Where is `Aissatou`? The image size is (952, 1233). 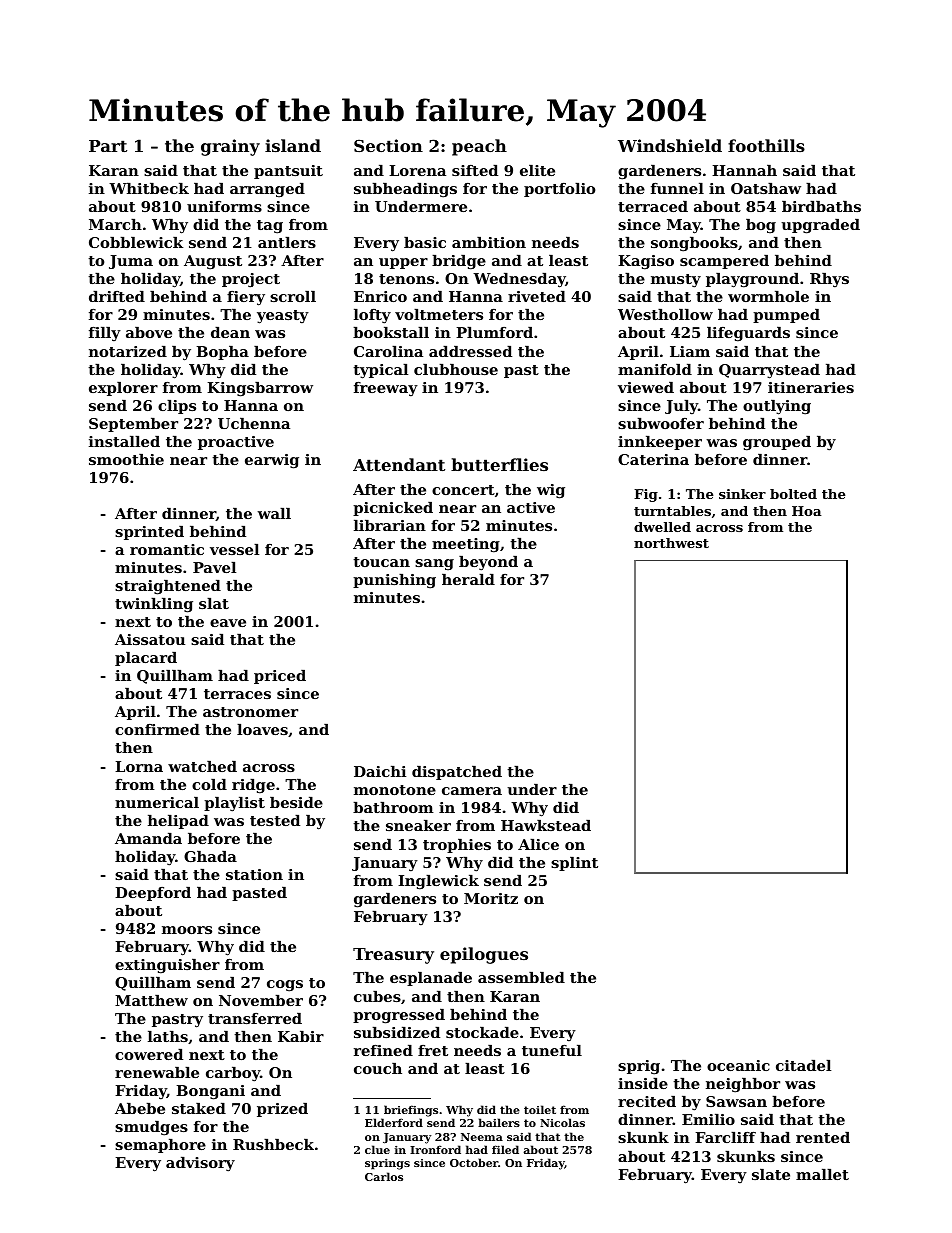 Aissatou is located at coordinates (150, 639).
